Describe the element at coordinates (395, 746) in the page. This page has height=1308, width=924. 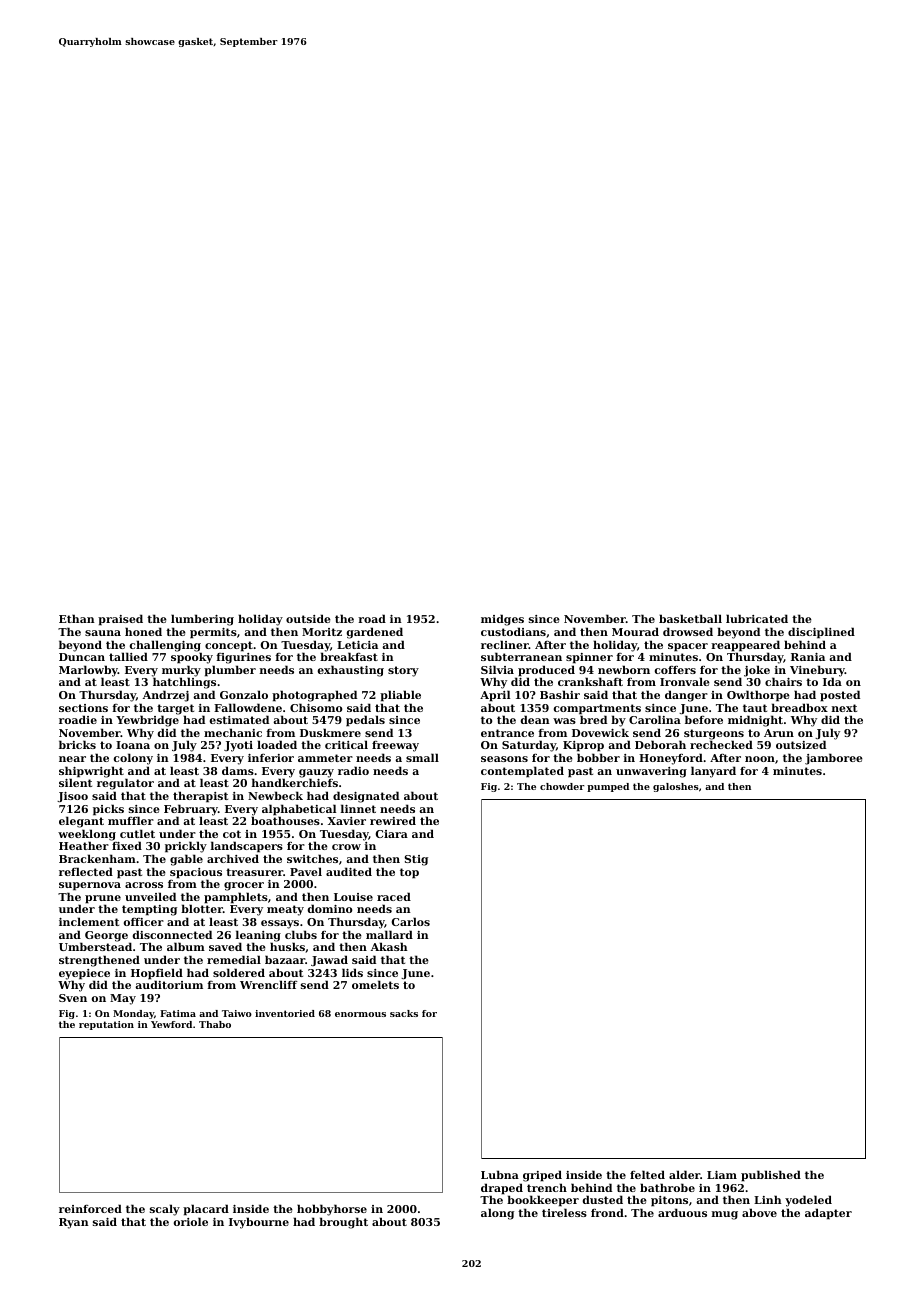
I see `freeway` at that location.
